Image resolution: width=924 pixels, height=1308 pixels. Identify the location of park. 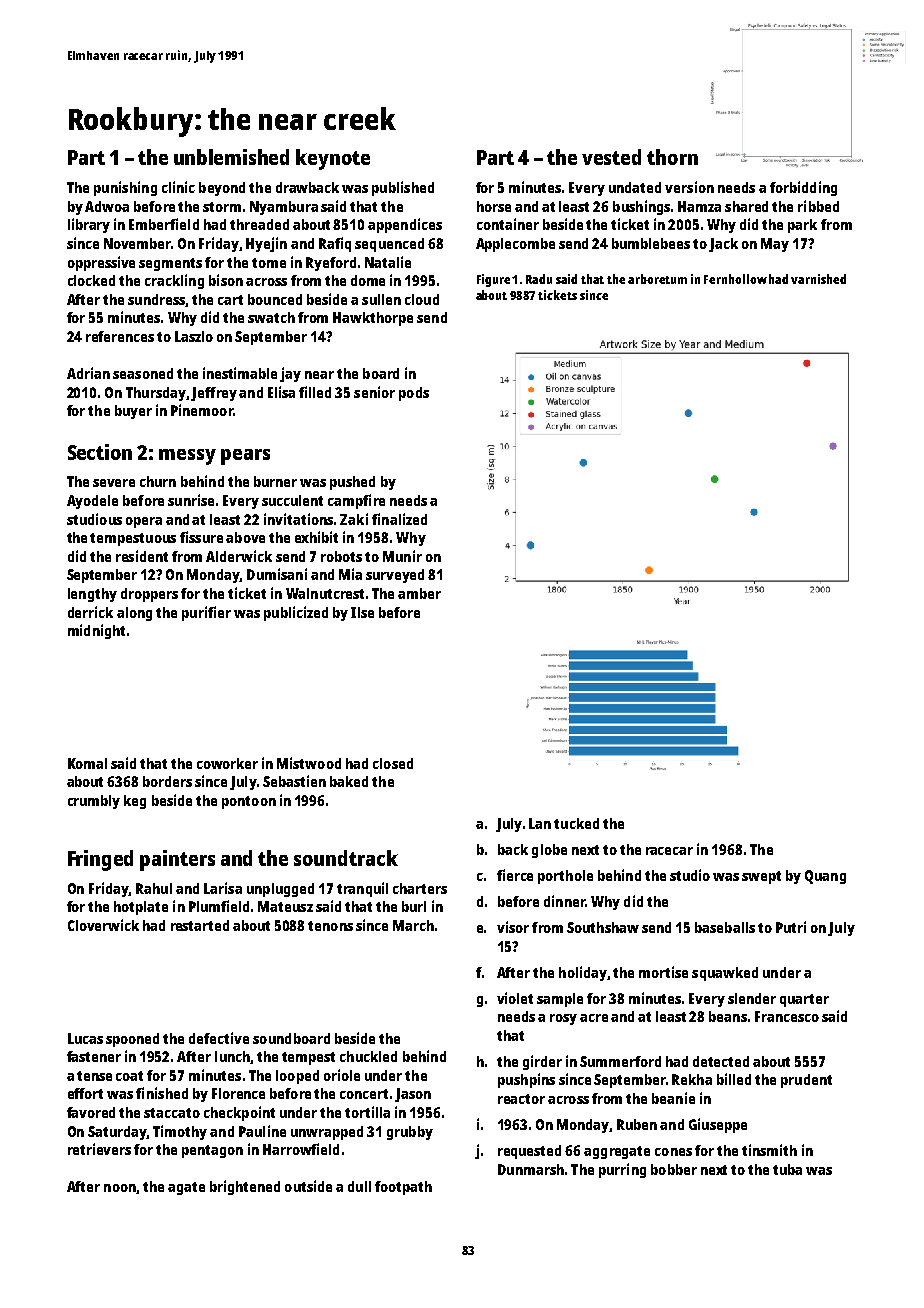
(802, 226).
